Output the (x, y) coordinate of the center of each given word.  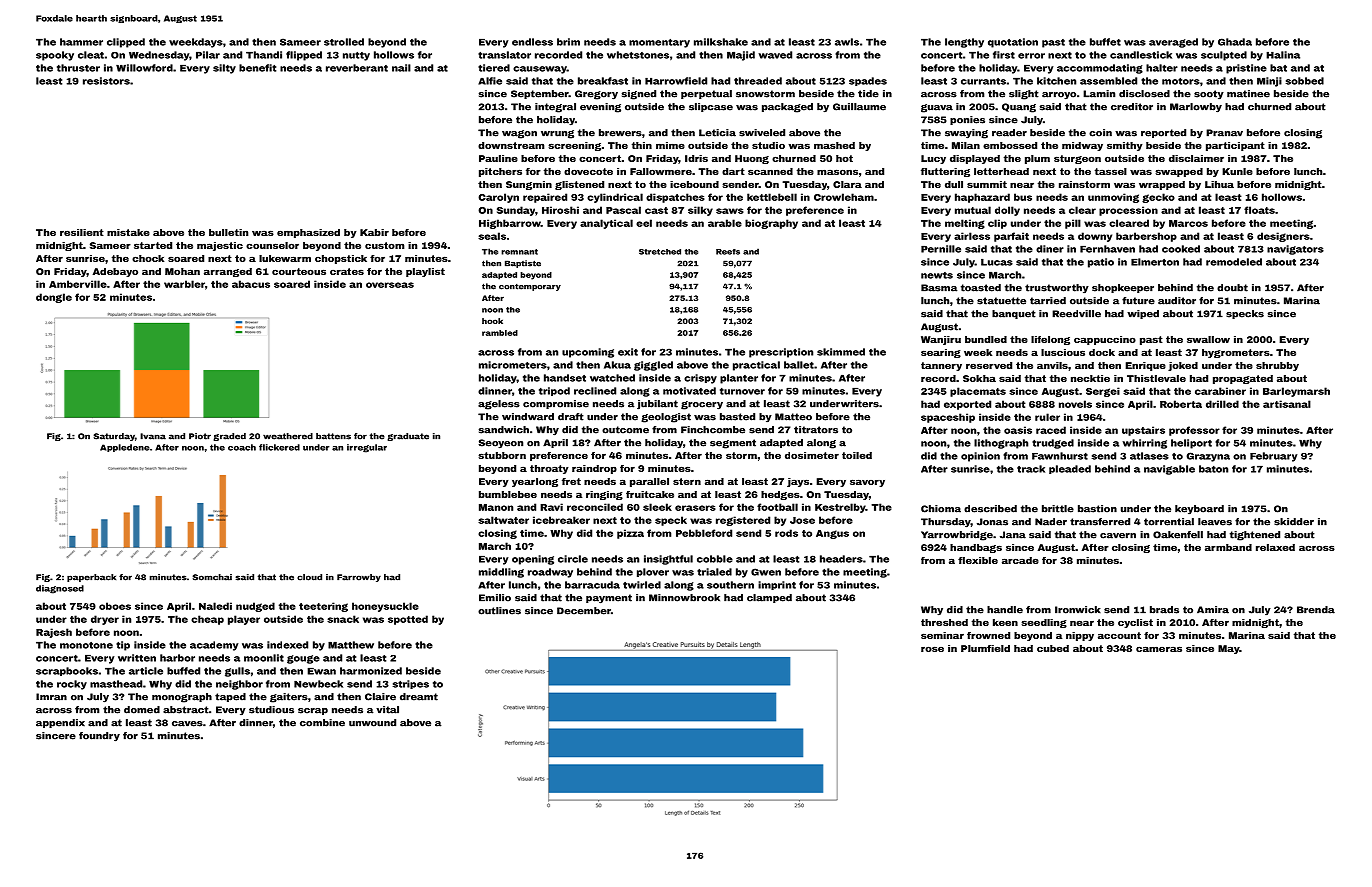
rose (932, 649)
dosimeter (812, 455)
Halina (1283, 55)
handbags (976, 548)
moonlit (264, 658)
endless (532, 42)
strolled (344, 42)
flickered (279, 447)
